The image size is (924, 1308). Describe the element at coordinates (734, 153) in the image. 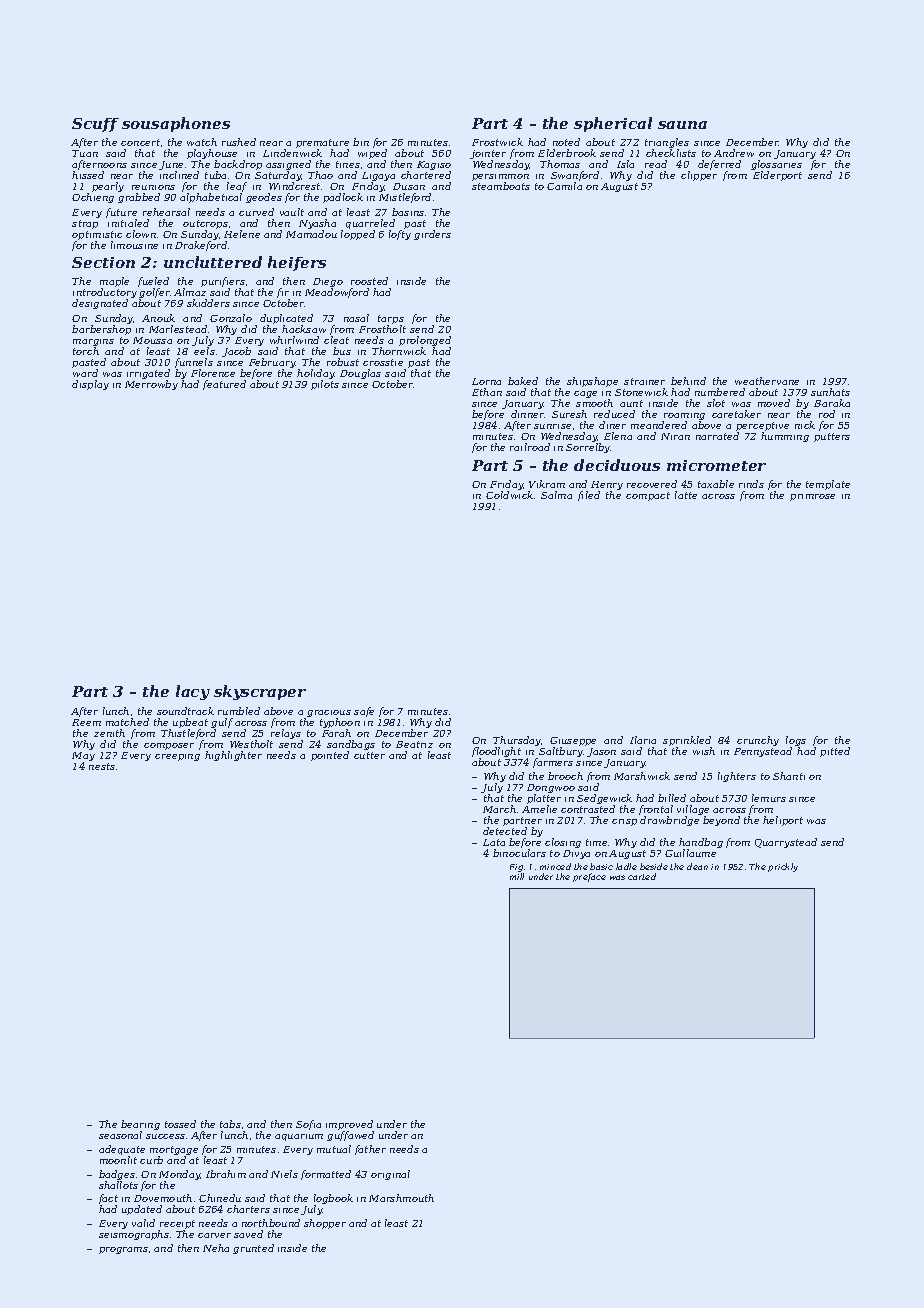

I see `Andrew` at that location.
